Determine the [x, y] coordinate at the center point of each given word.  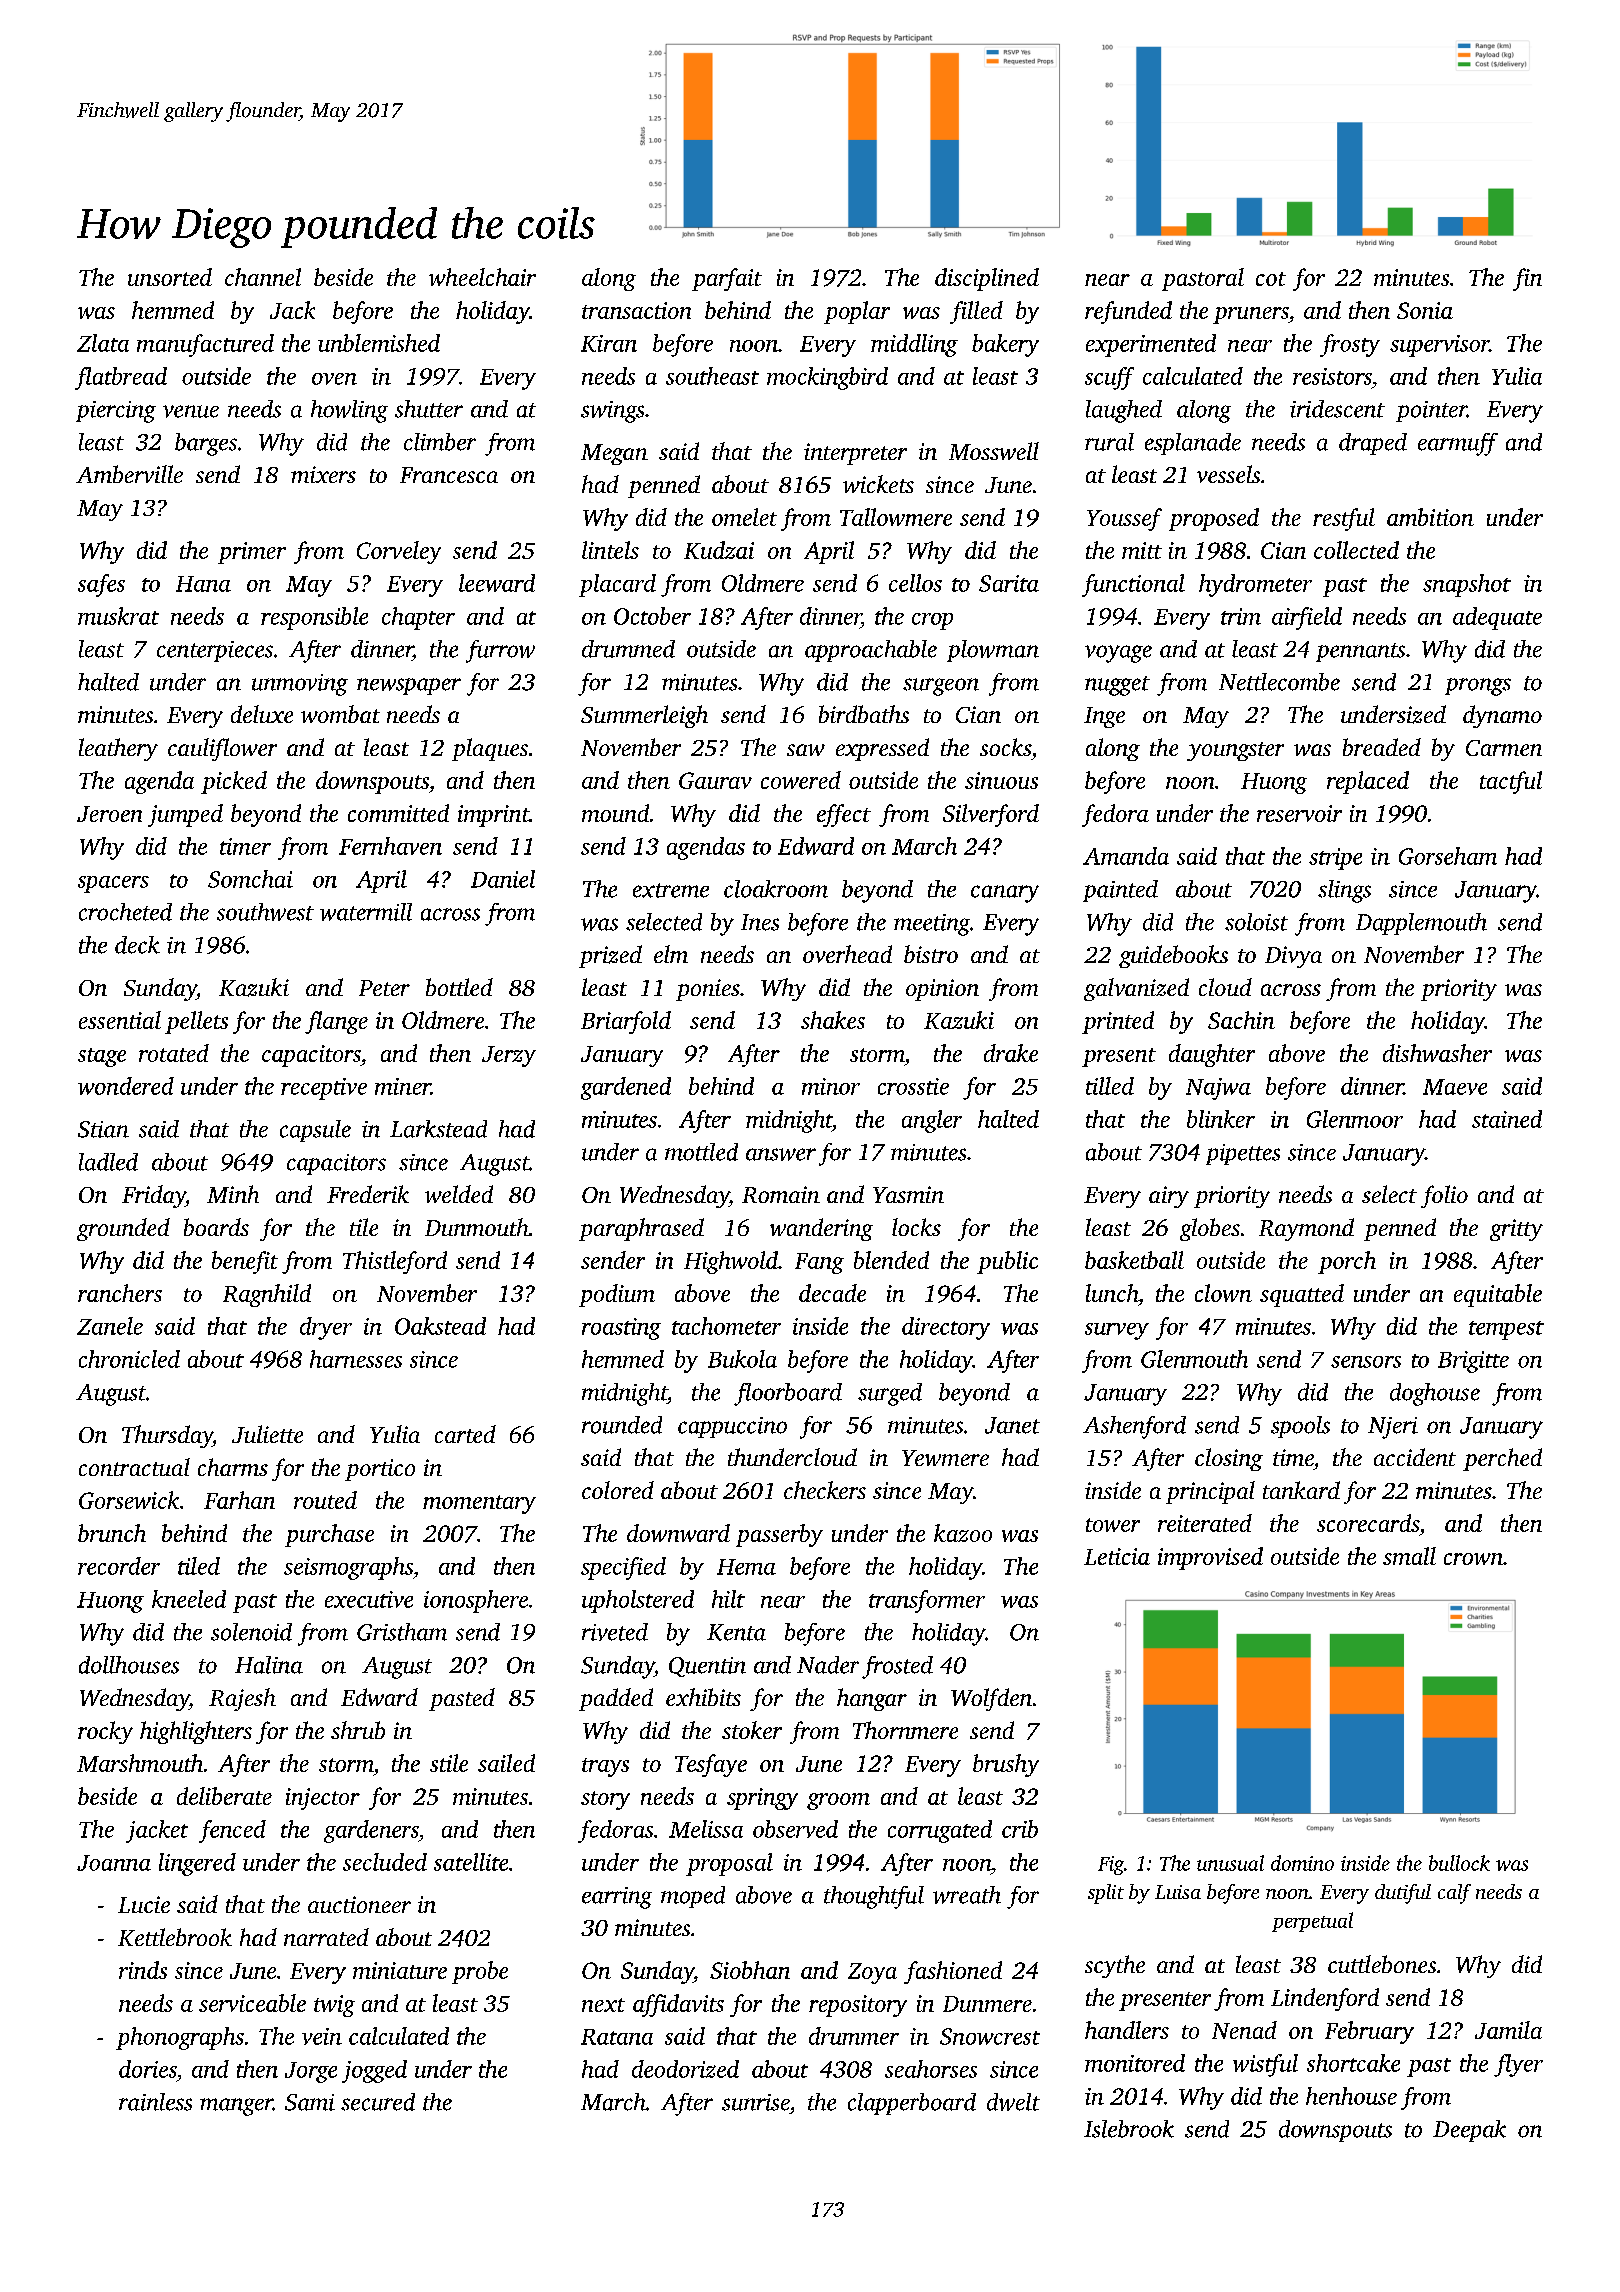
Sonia [1425, 310]
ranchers [120, 1293]
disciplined [987, 279]
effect [844, 815]
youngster [1235, 751]
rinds [143, 1970]
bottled [459, 987]
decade [832, 1293]
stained [1507, 1119]
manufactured [205, 345]
